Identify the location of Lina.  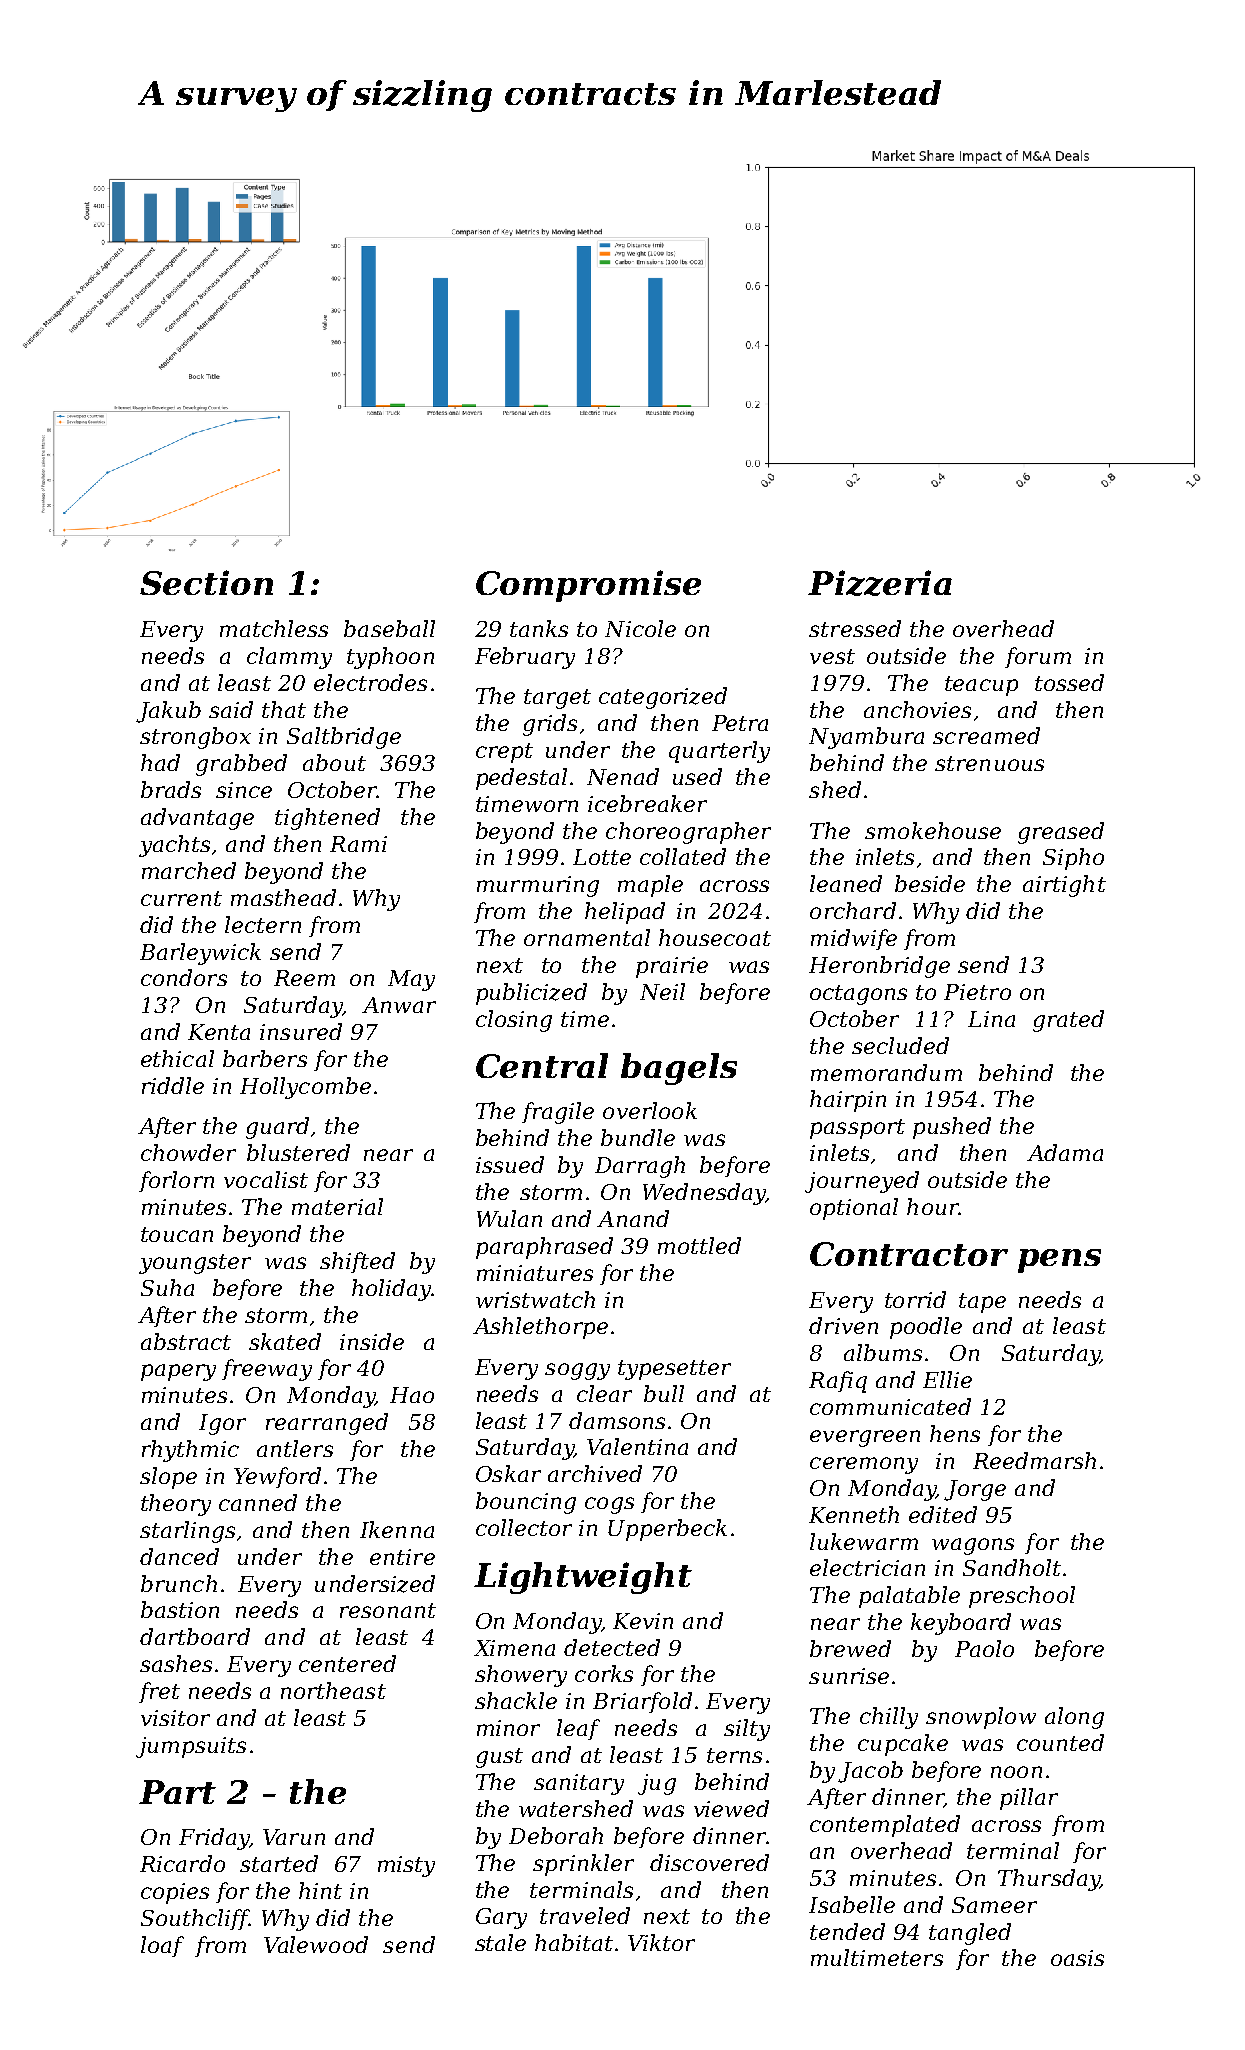
(991, 1019).
